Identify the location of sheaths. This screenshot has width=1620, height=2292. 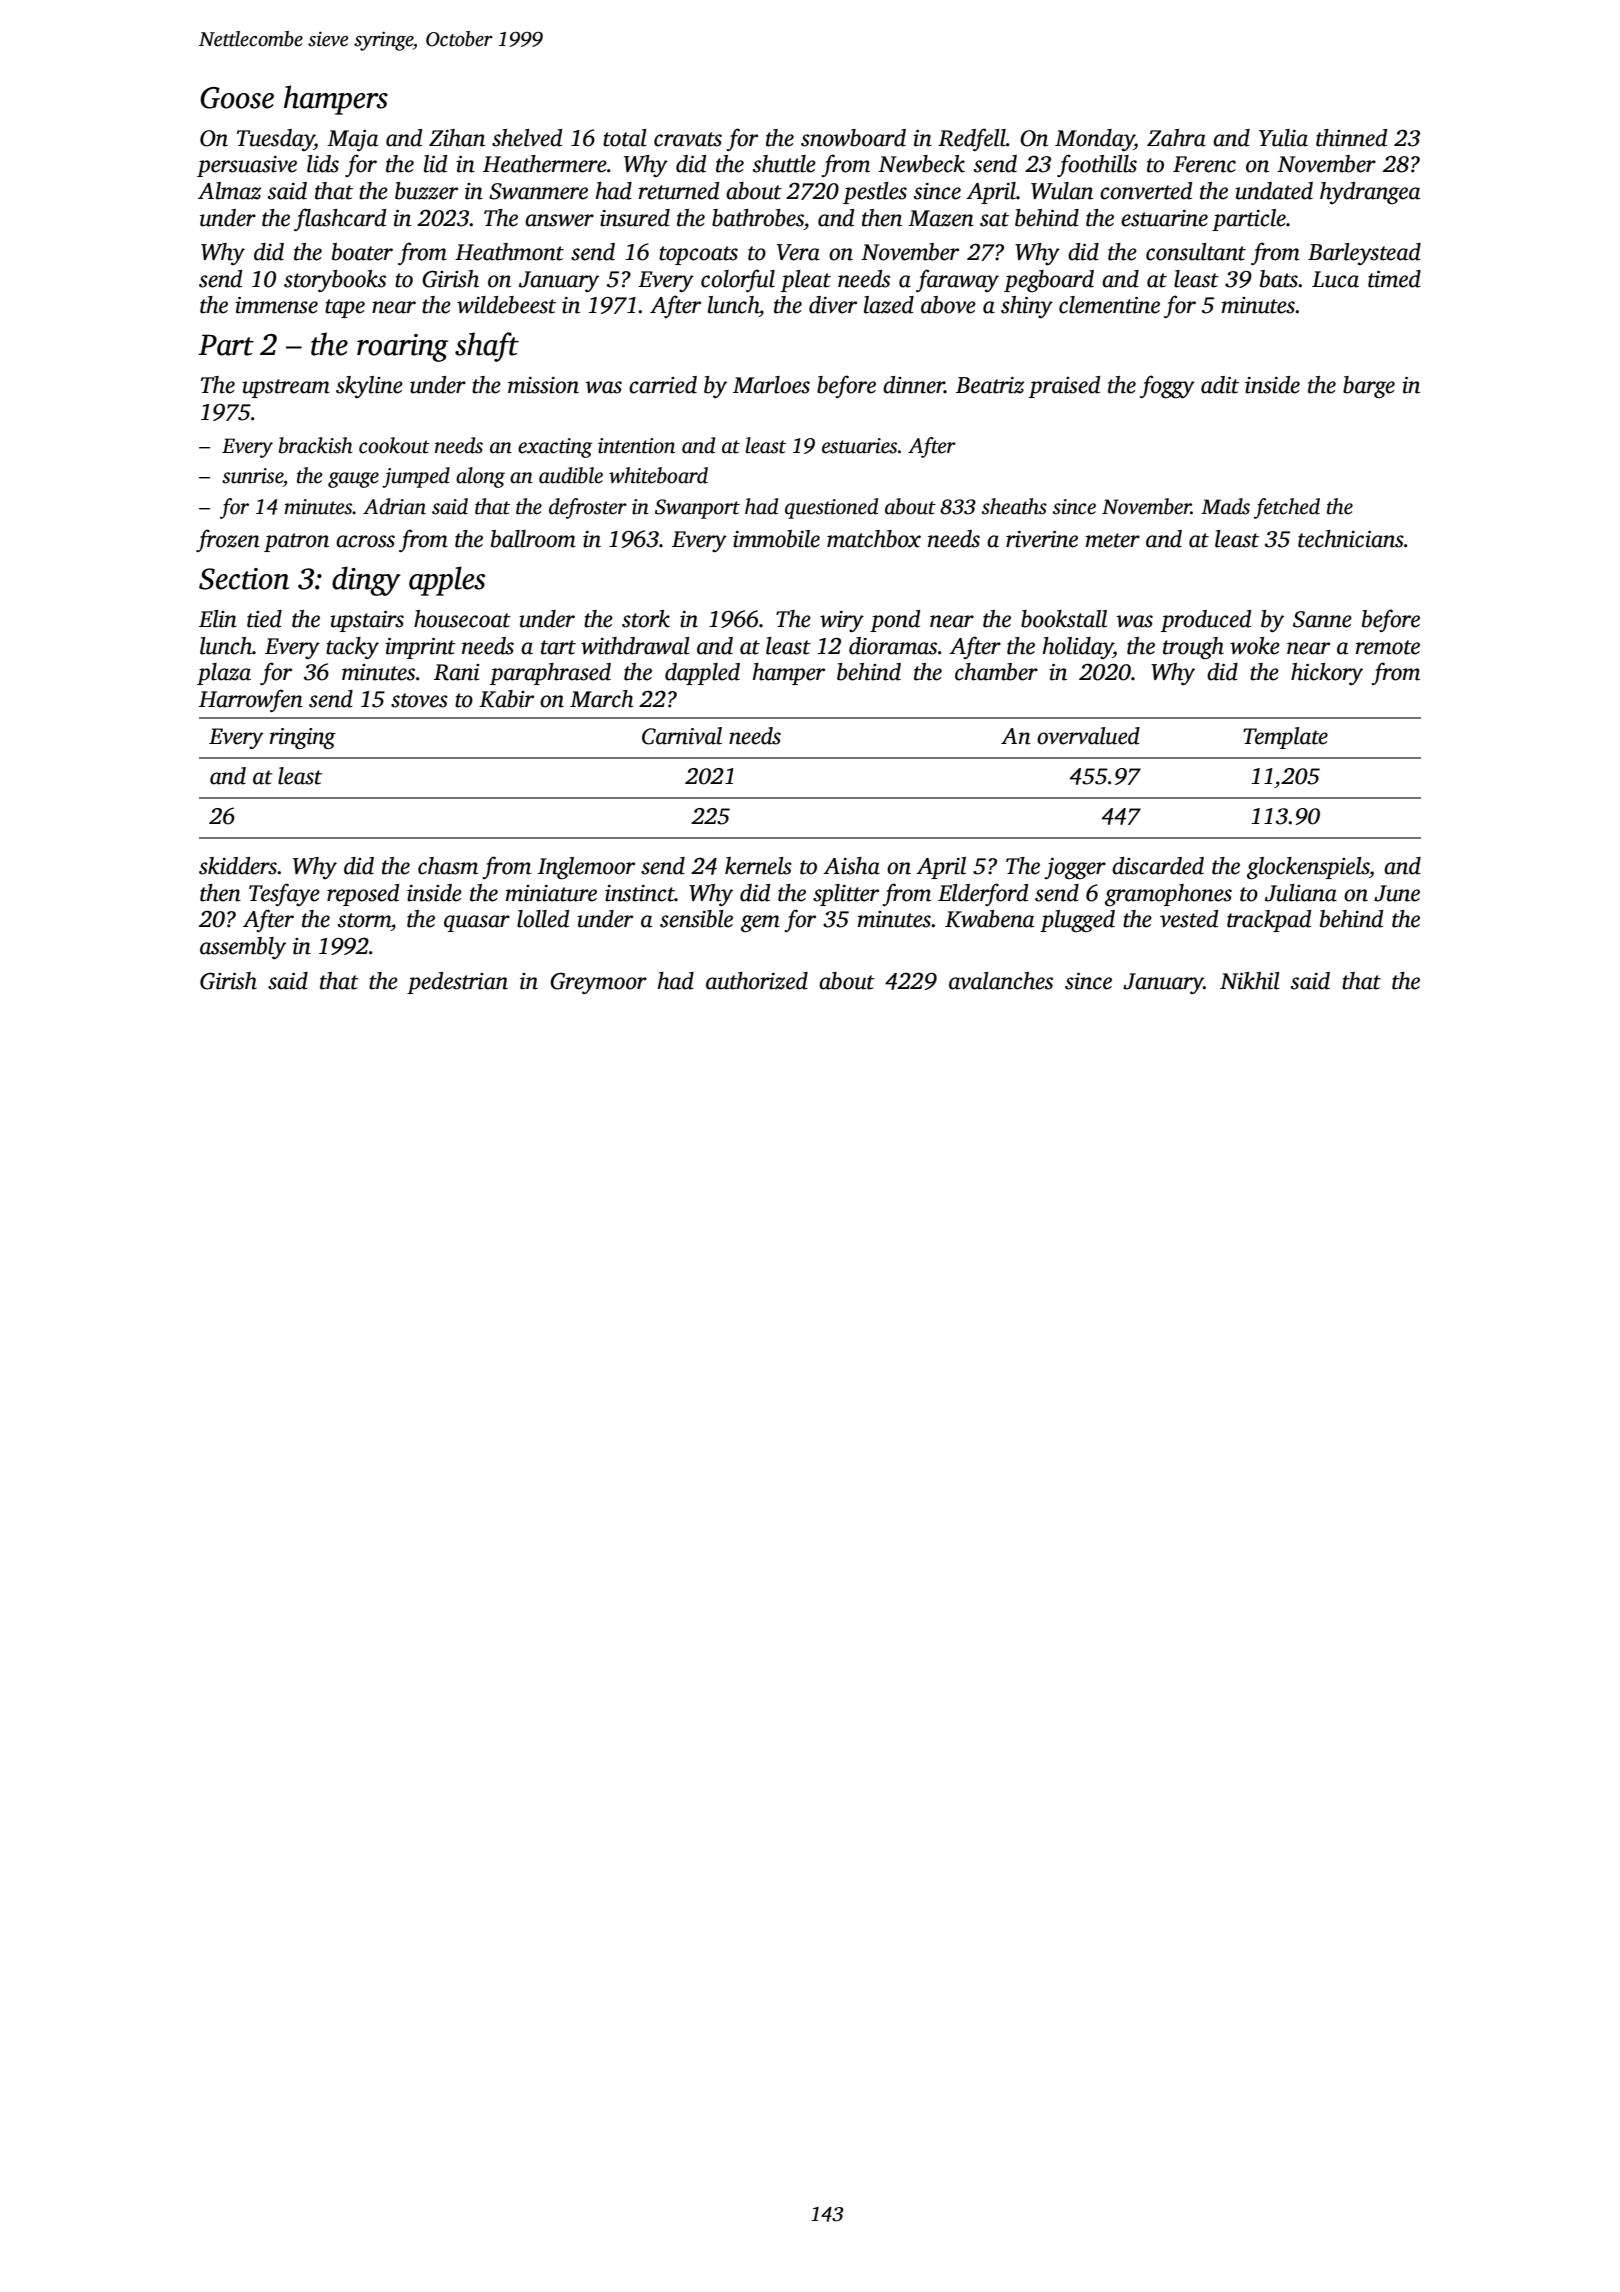
(1014, 506).
